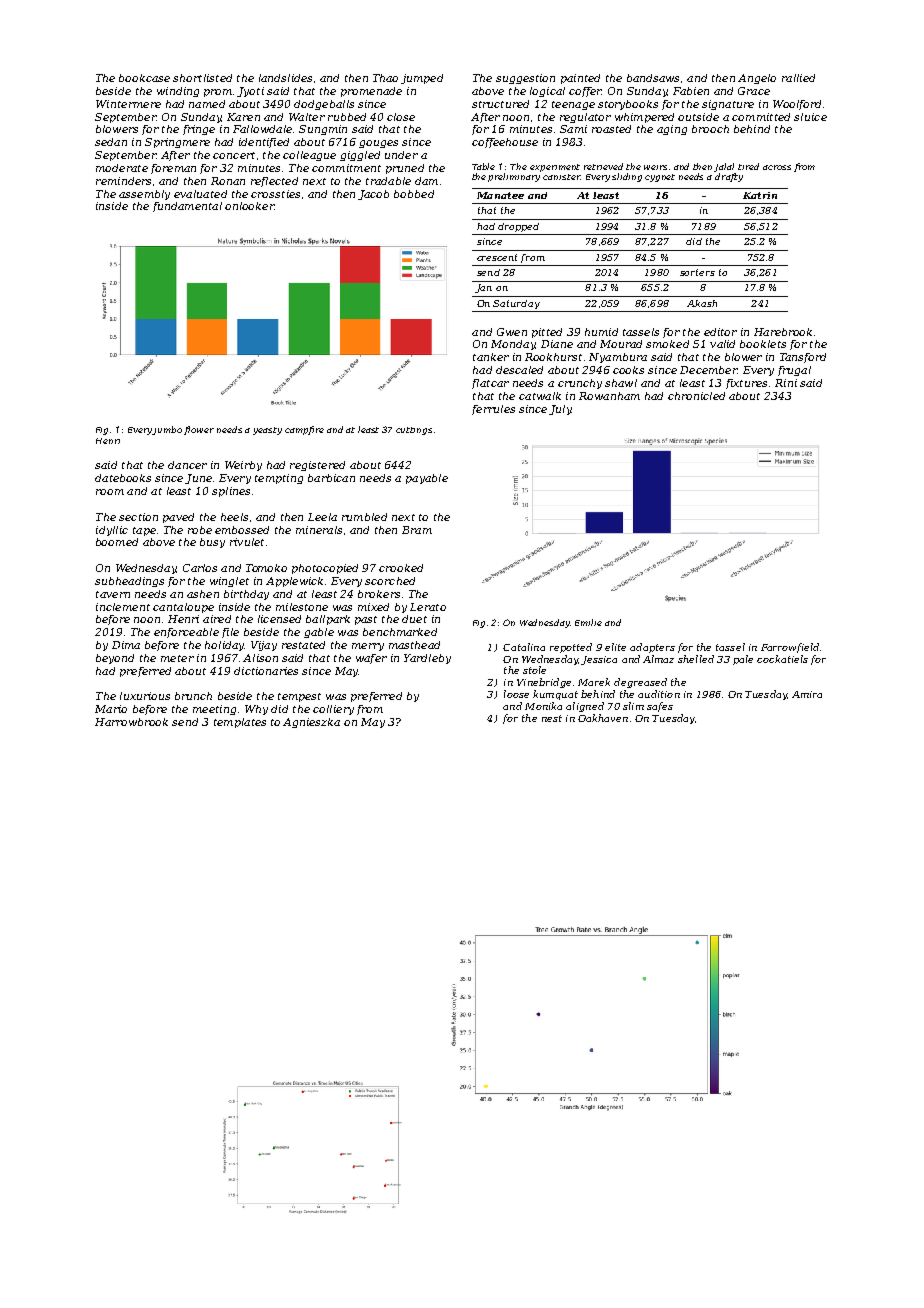  What do you see at coordinates (401, 568) in the screenshot?
I see `crooked` at bounding box center [401, 568].
